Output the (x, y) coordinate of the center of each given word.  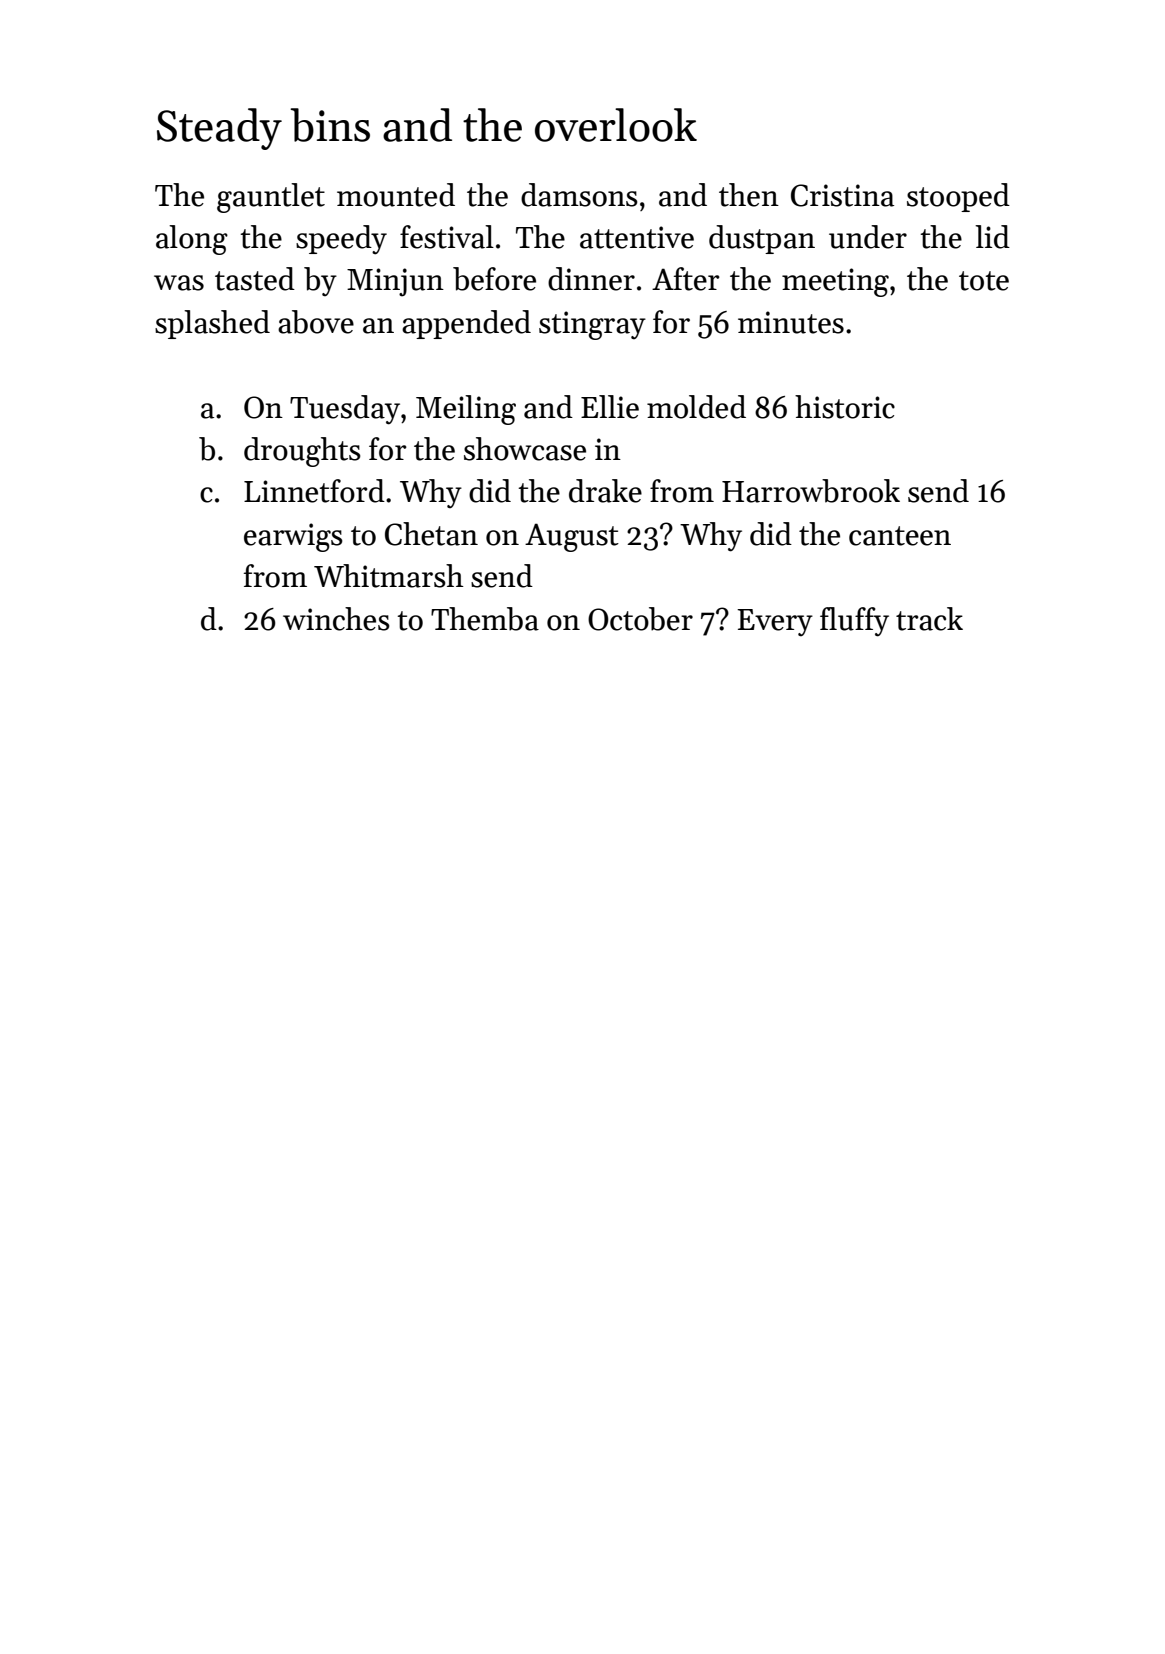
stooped (958, 197)
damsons (579, 195)
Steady (219, 129)
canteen (900, 536)
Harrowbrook (811, 491)
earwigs (293, 537)
